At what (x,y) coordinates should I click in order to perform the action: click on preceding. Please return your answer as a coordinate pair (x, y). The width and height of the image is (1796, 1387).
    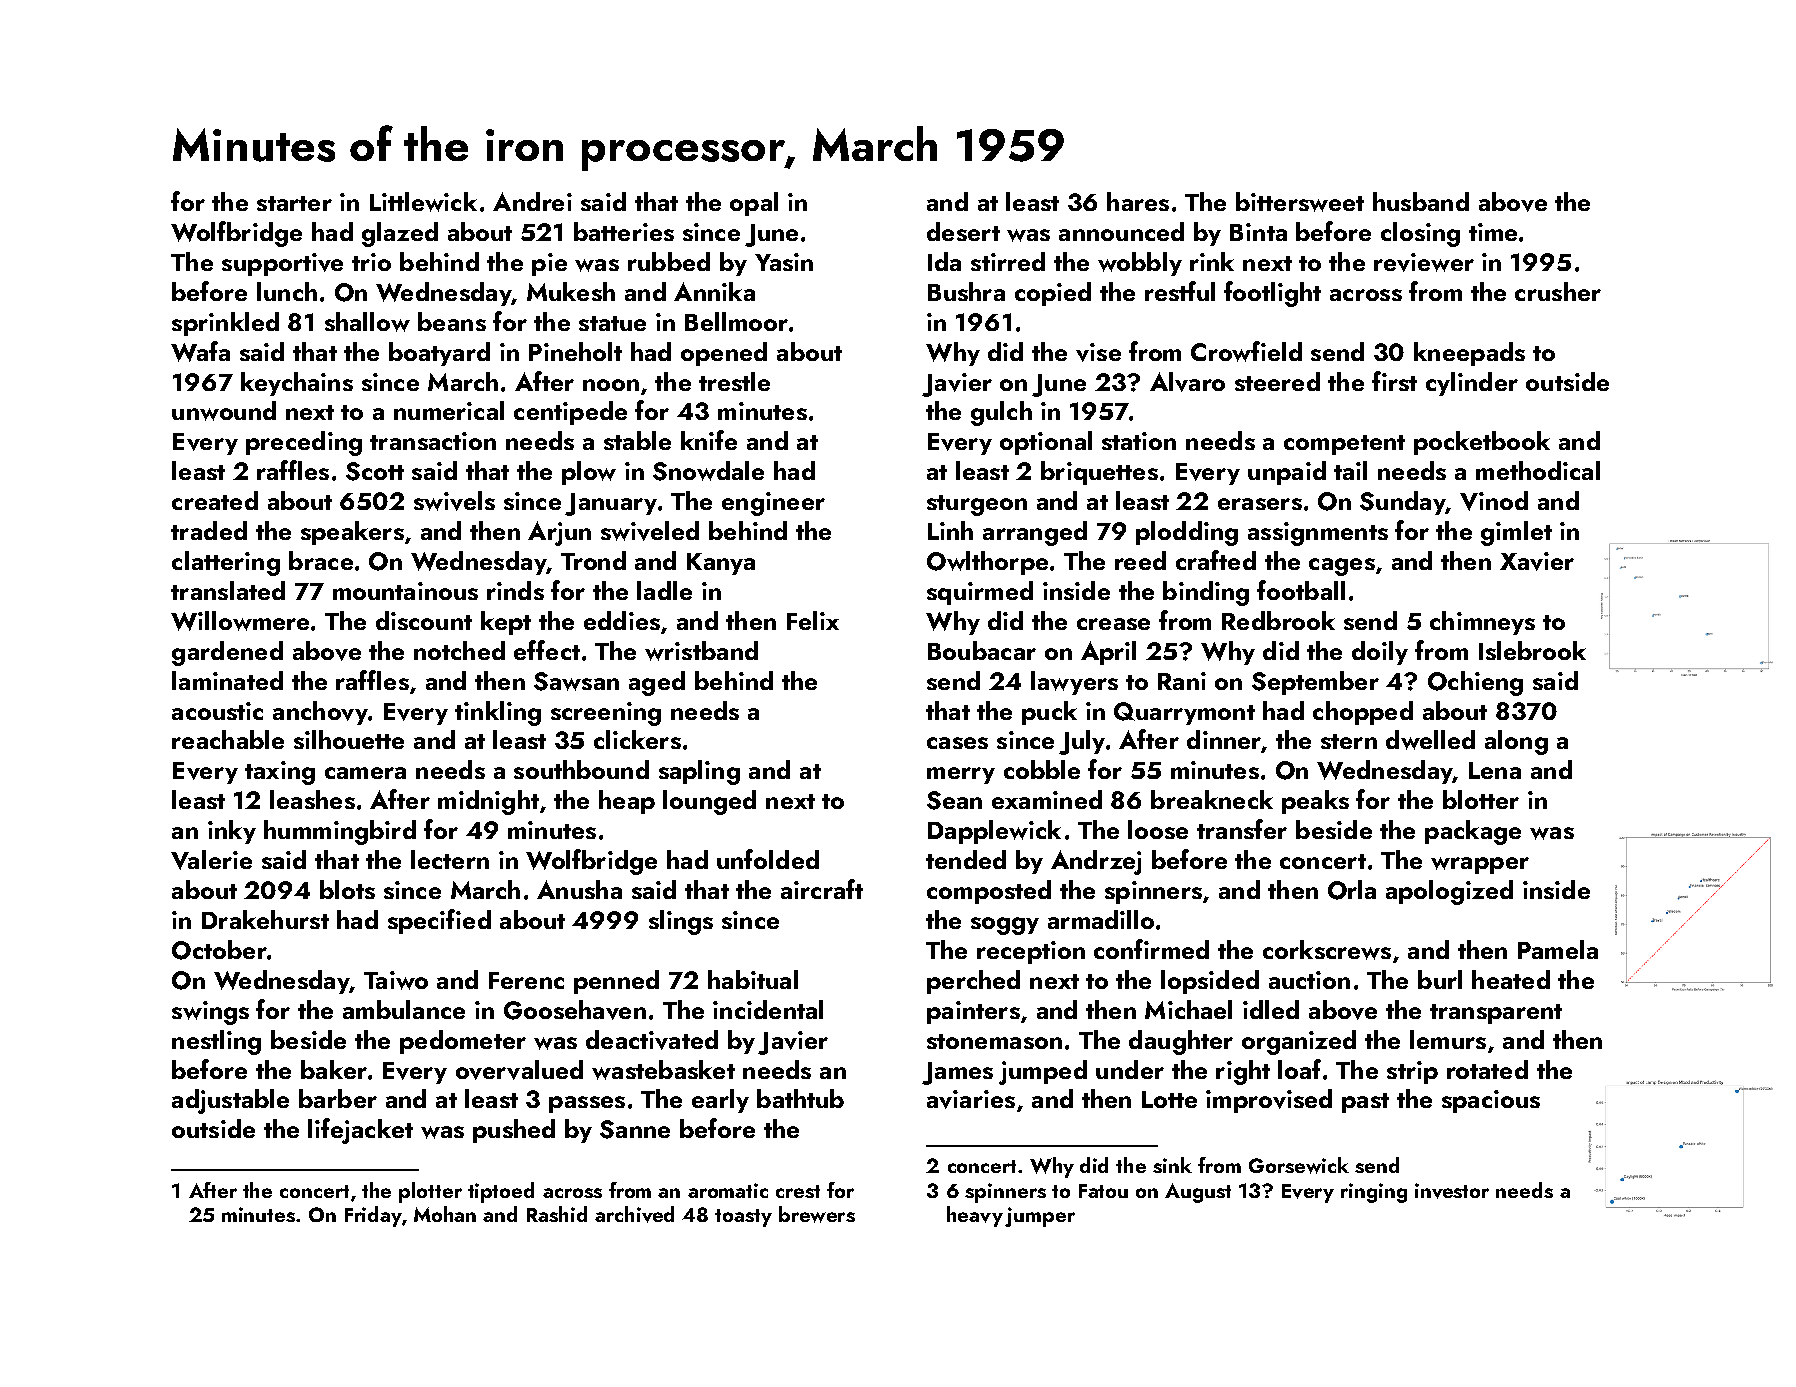
    Looking at the image, I should click on (304, 443).
